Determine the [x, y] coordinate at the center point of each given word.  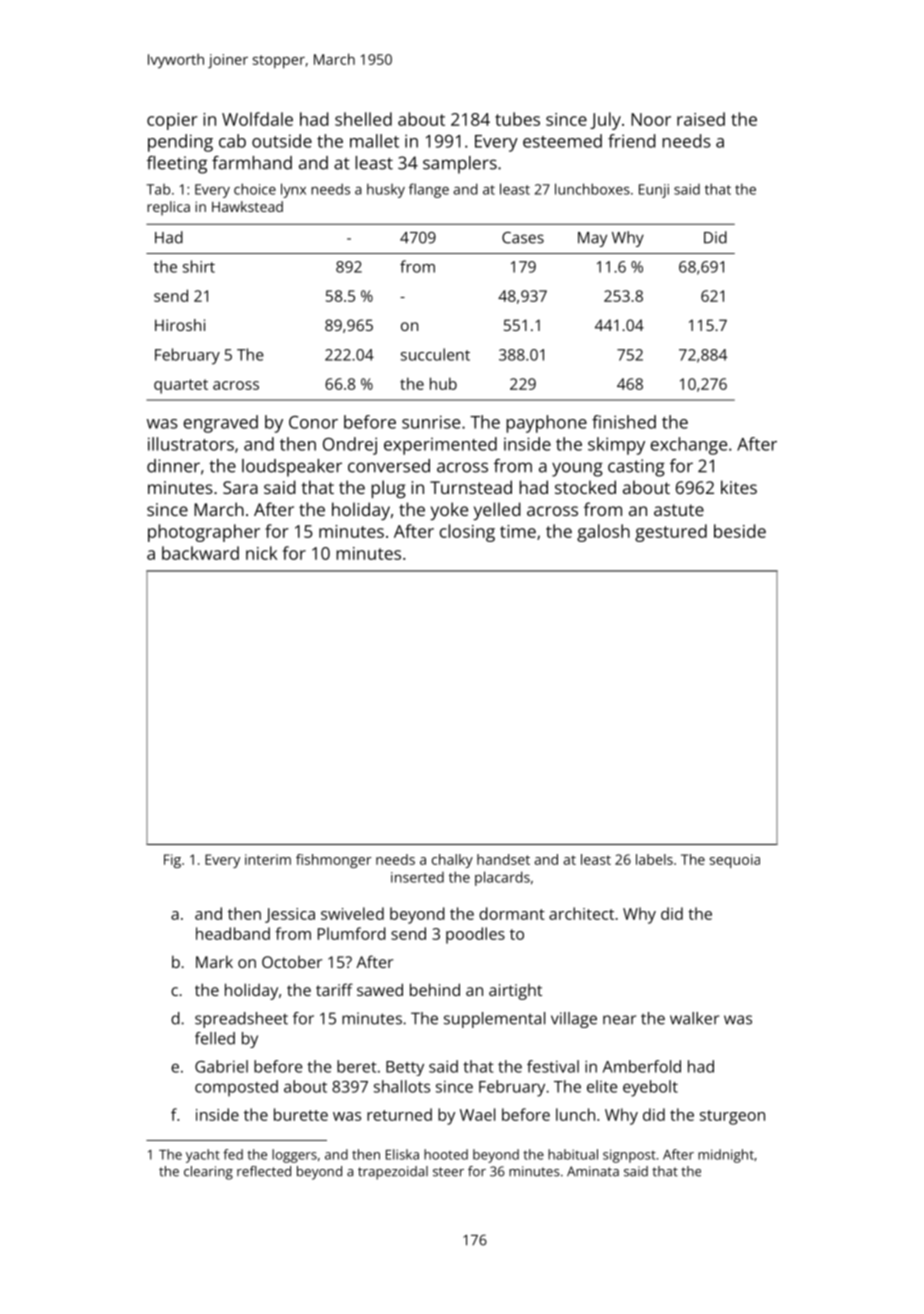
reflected [264, 1171]
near [619, 1020]
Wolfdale [257, 119]
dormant [512, 913]
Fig [172, 861]
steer [448, 1172]
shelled [363, 119]
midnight [726, 1156]
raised [701, 119]
